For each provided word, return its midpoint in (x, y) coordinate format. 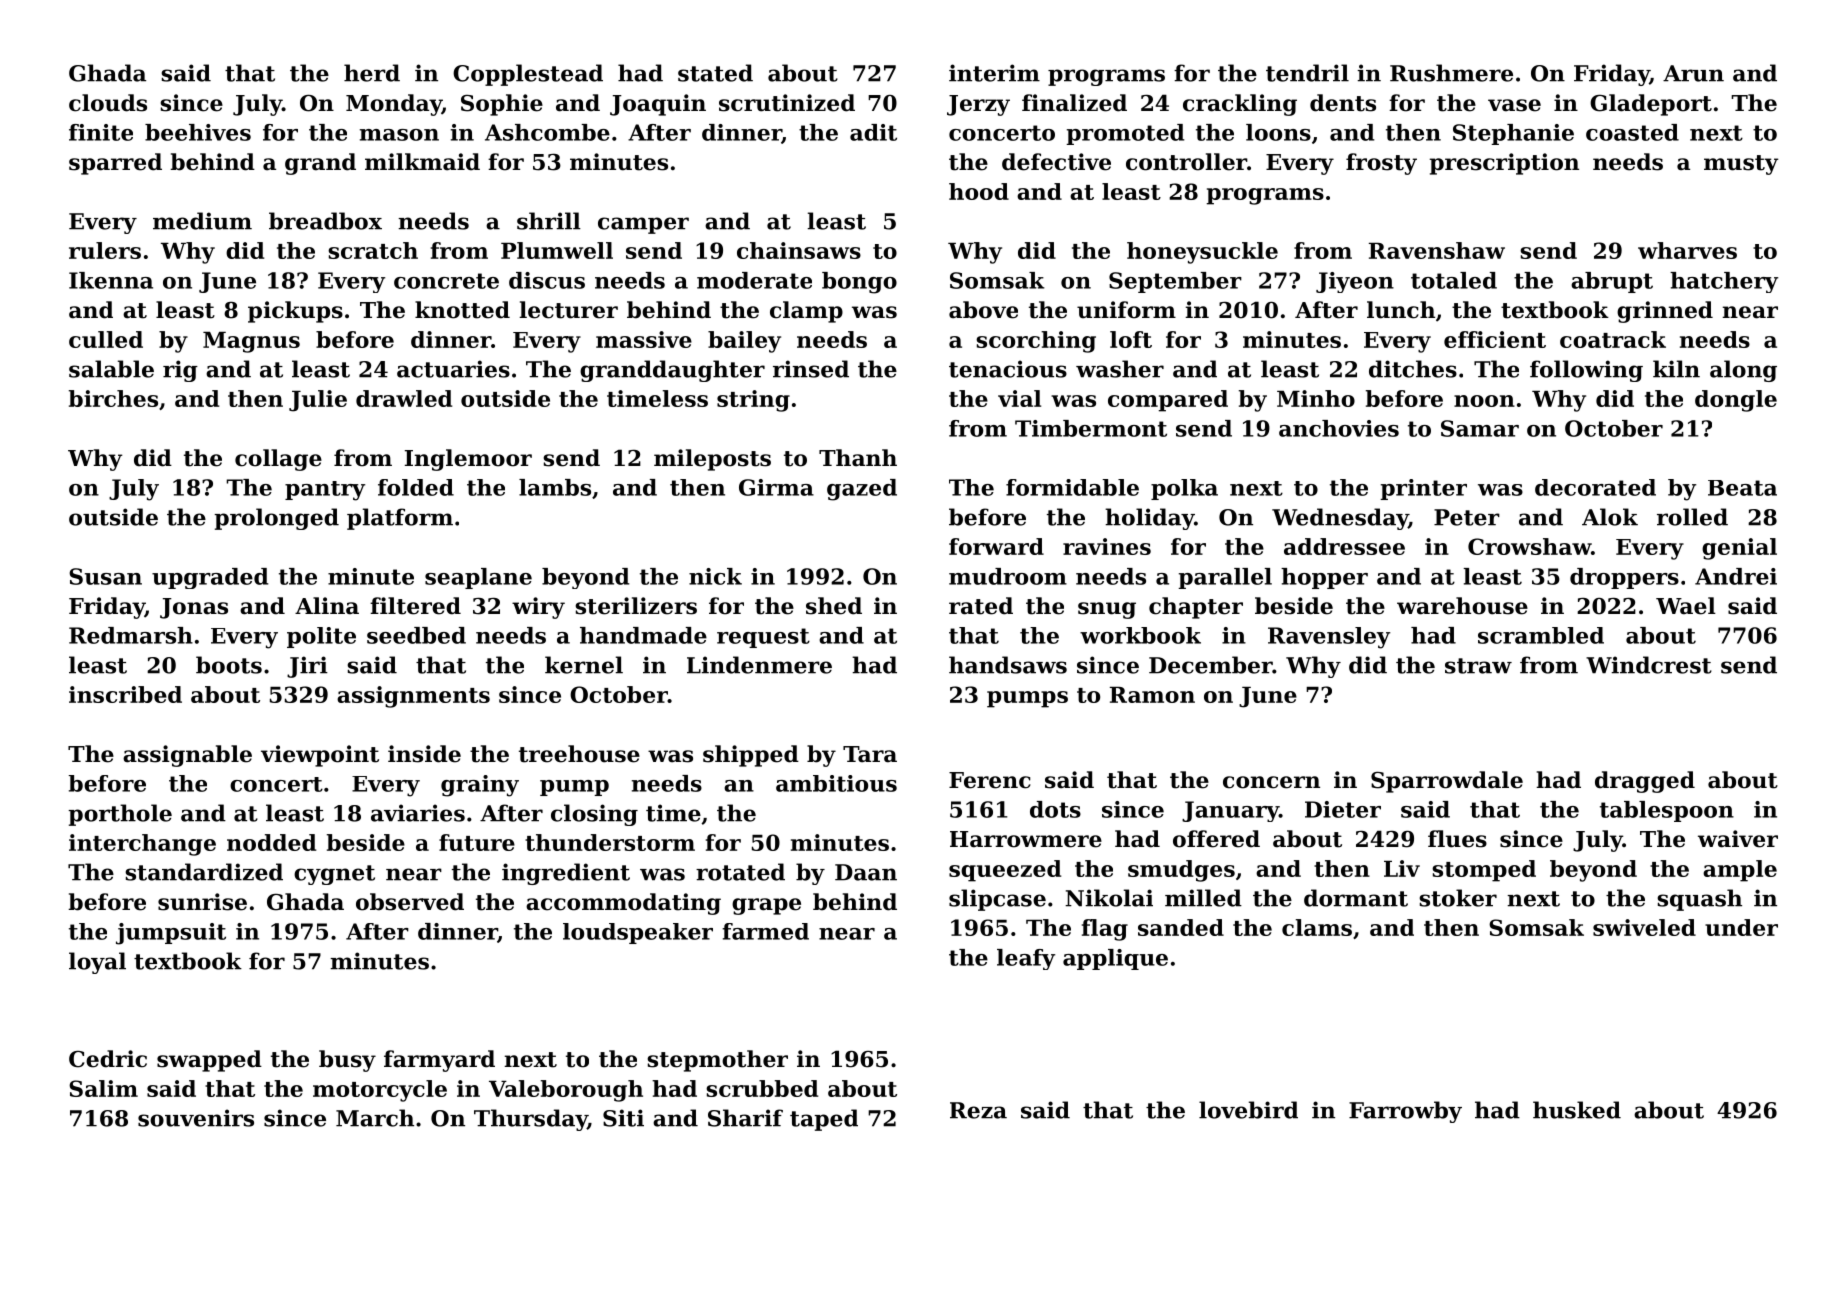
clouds (108, 103)
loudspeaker (638, 933)
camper (643, 225)
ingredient (566, 874)
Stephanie (1513, 134)
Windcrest (1649, 665)
